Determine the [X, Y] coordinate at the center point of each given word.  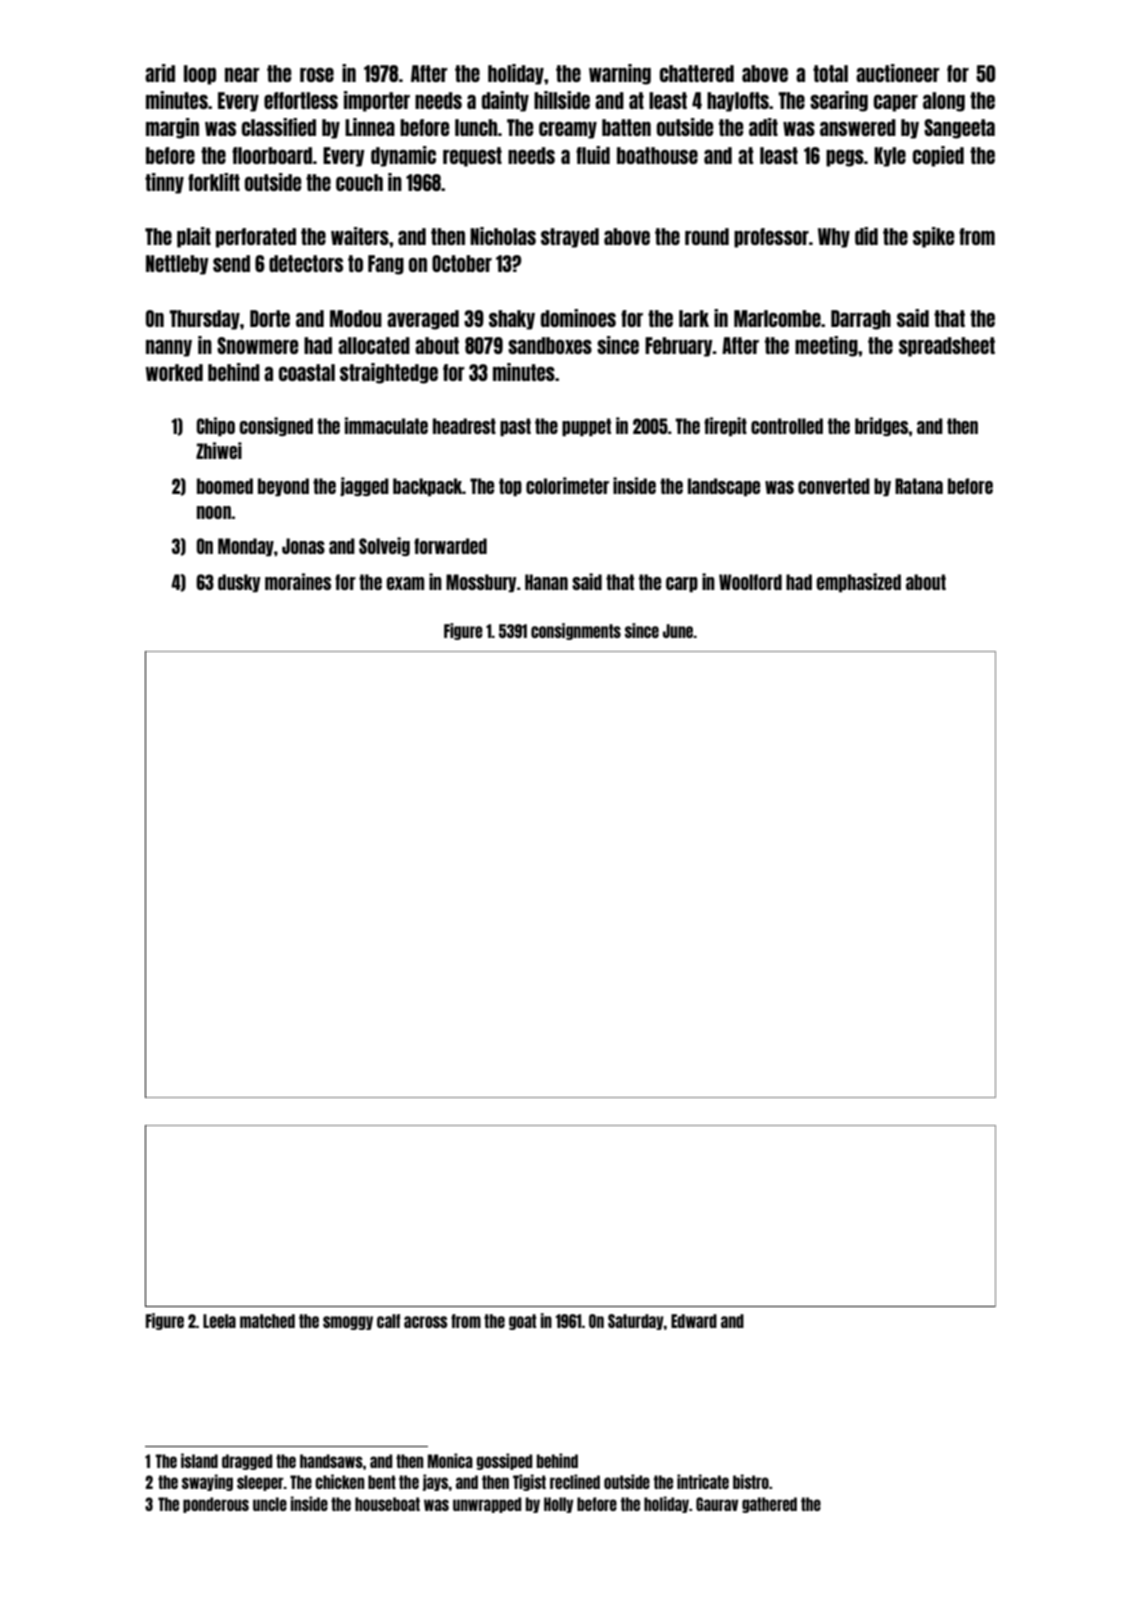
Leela [219, 1321]
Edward [694, 1321]
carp [682, 584]
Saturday [636, 1322]
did [866, 236]
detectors [306, 263]
